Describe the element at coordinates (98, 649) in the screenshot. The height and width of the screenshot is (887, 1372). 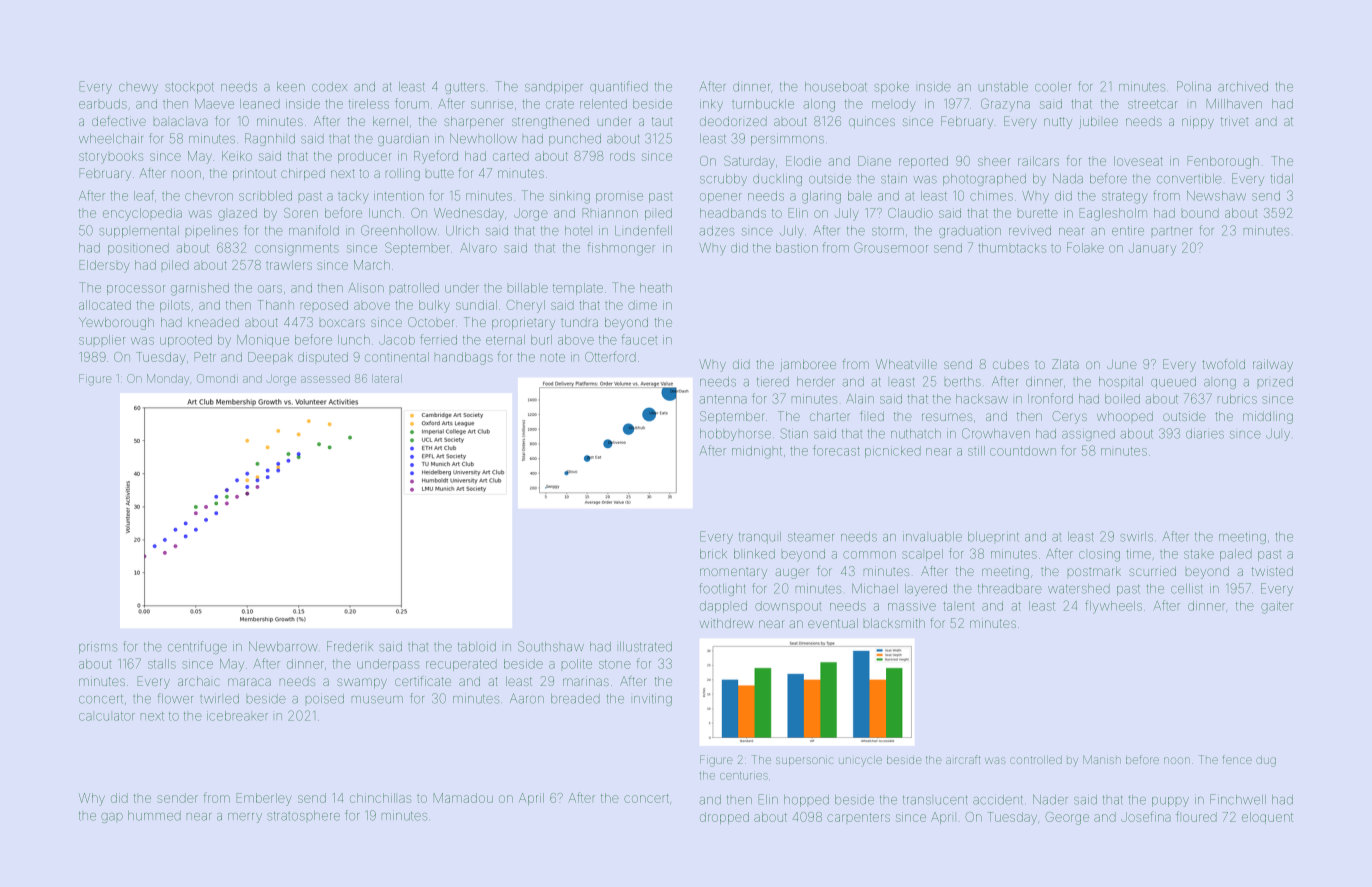
I see `prisms` at that location.
